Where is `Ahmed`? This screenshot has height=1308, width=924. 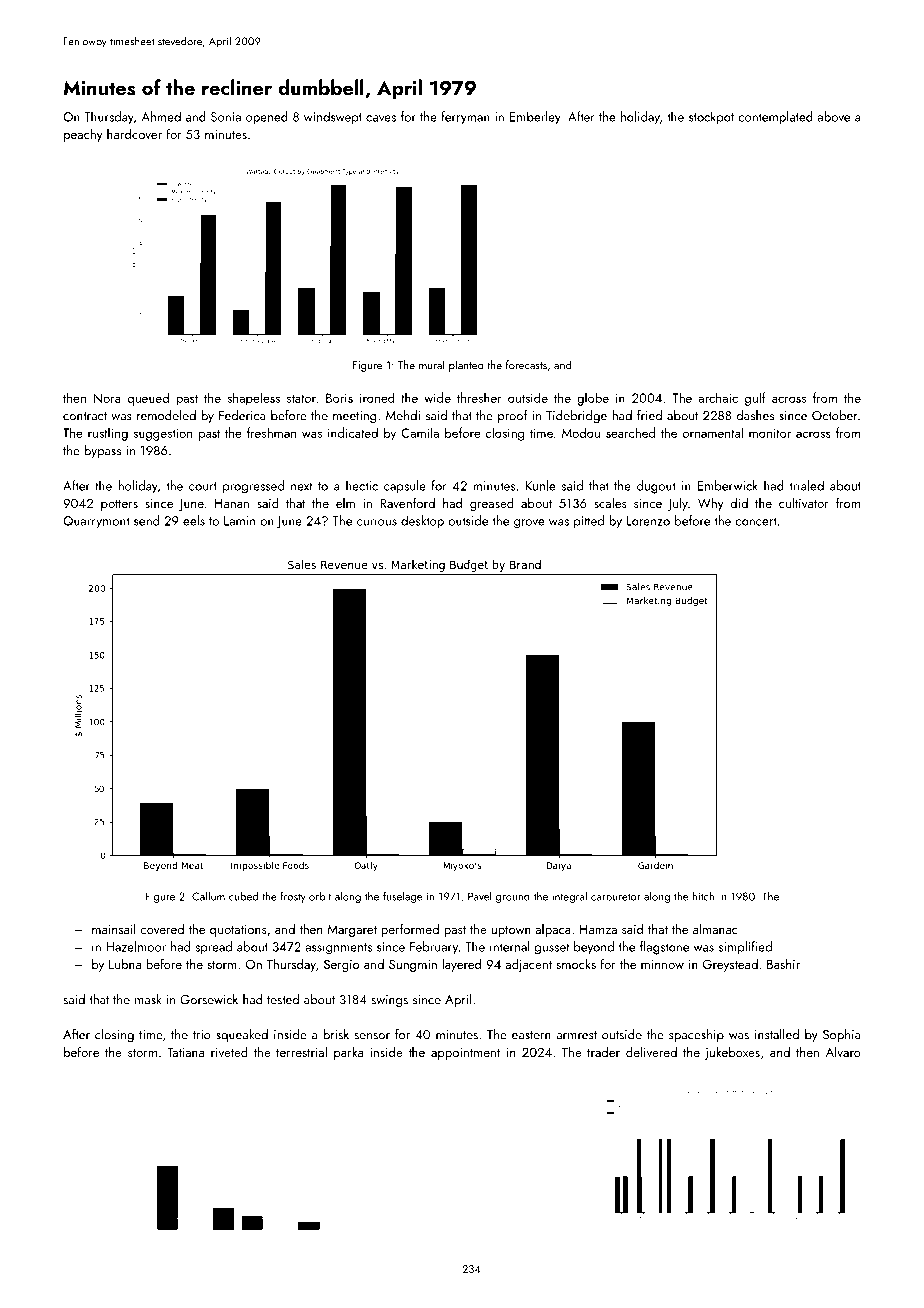 Ahmed is located at coordinates (161, 116).
